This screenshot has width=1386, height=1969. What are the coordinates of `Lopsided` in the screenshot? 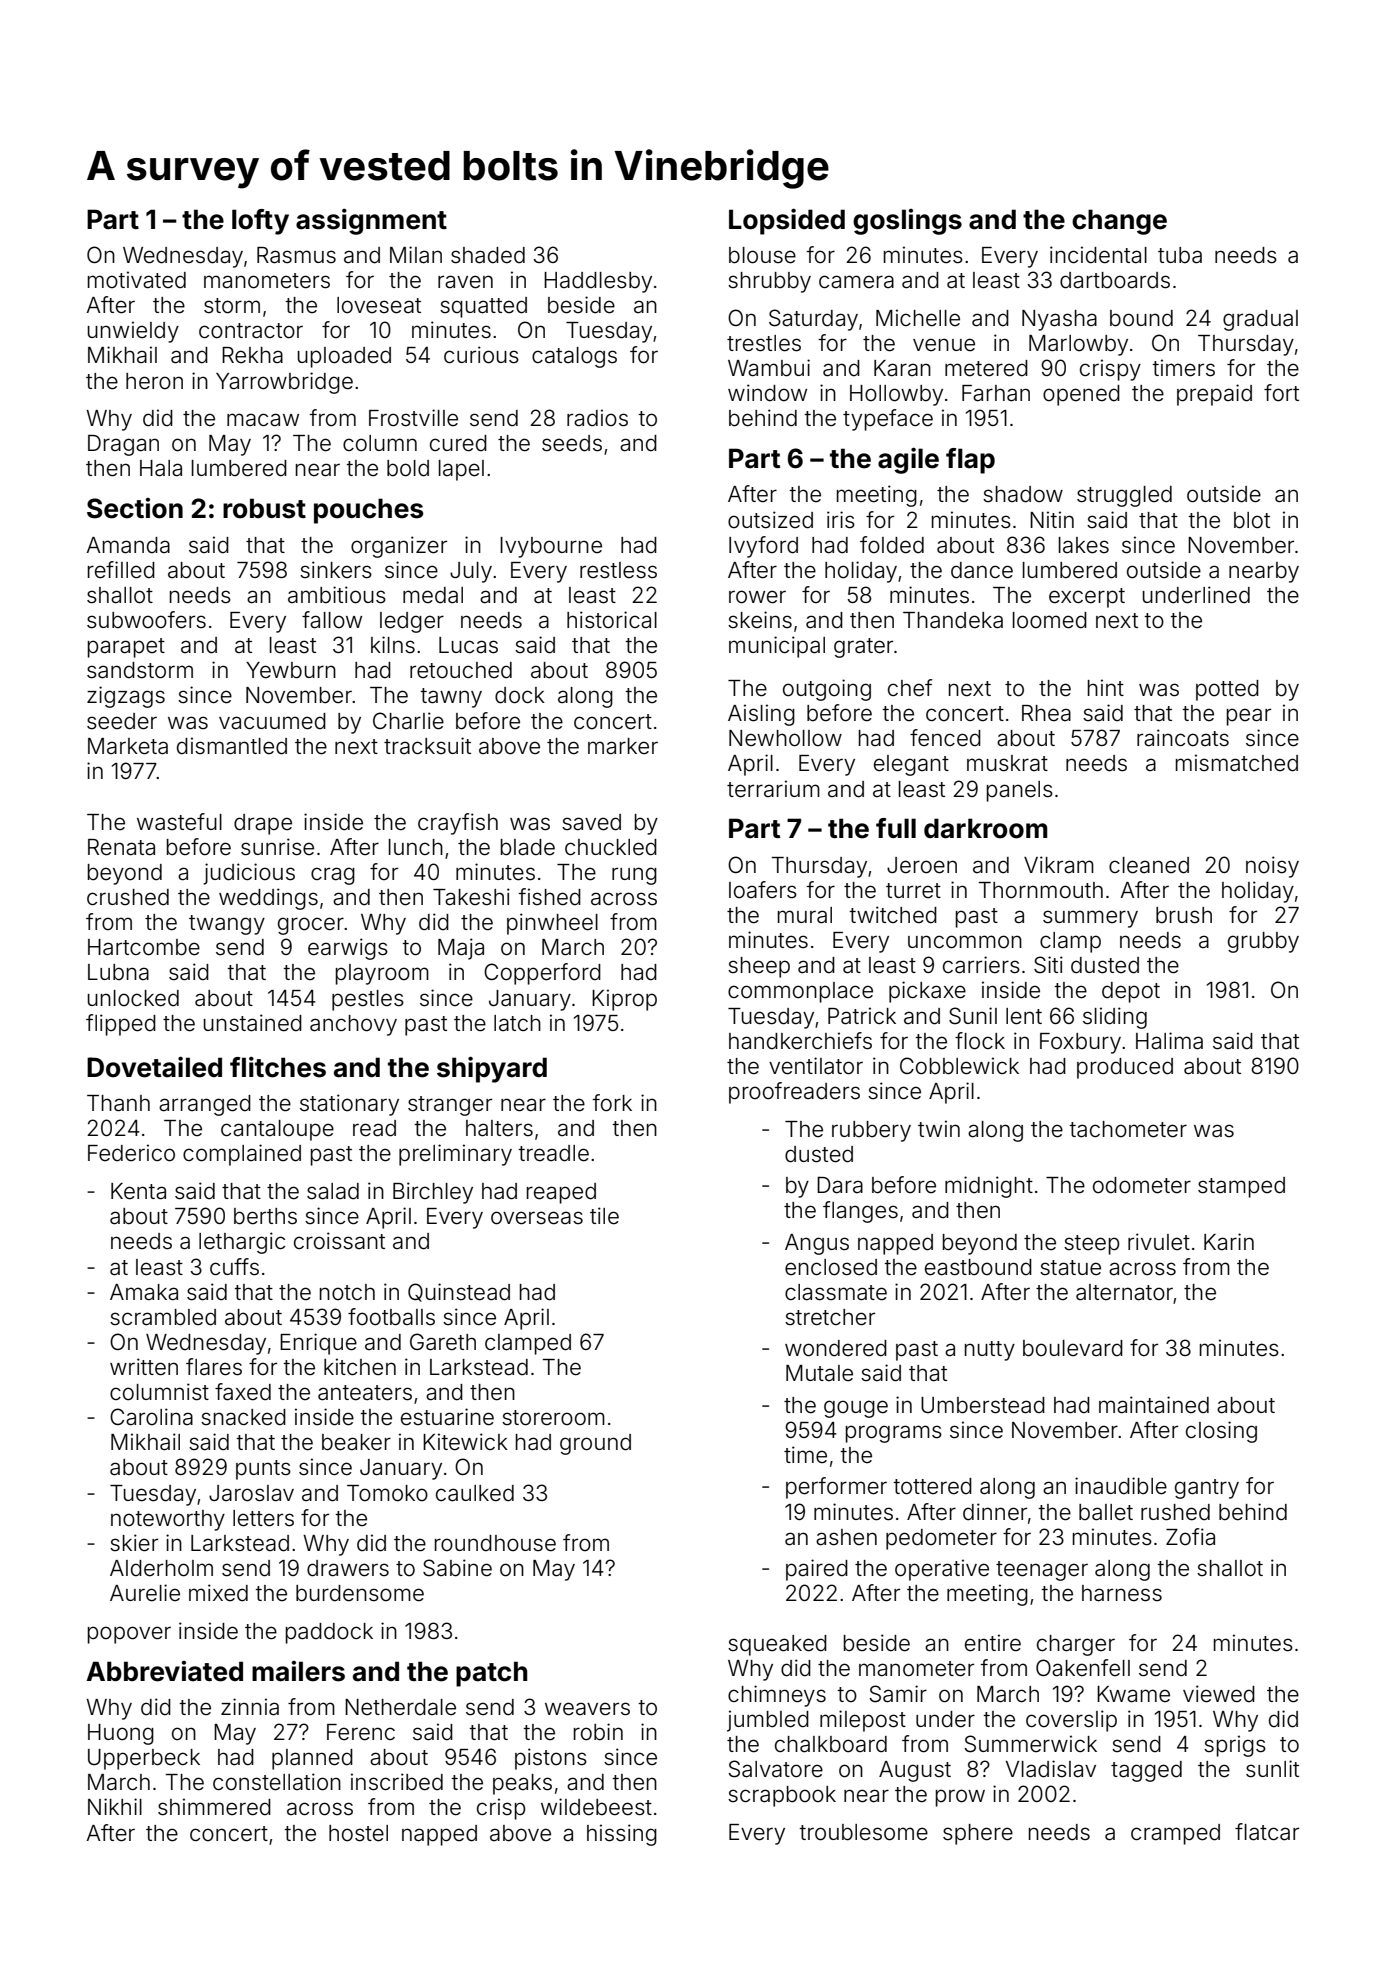 It's located at (787, 221).
